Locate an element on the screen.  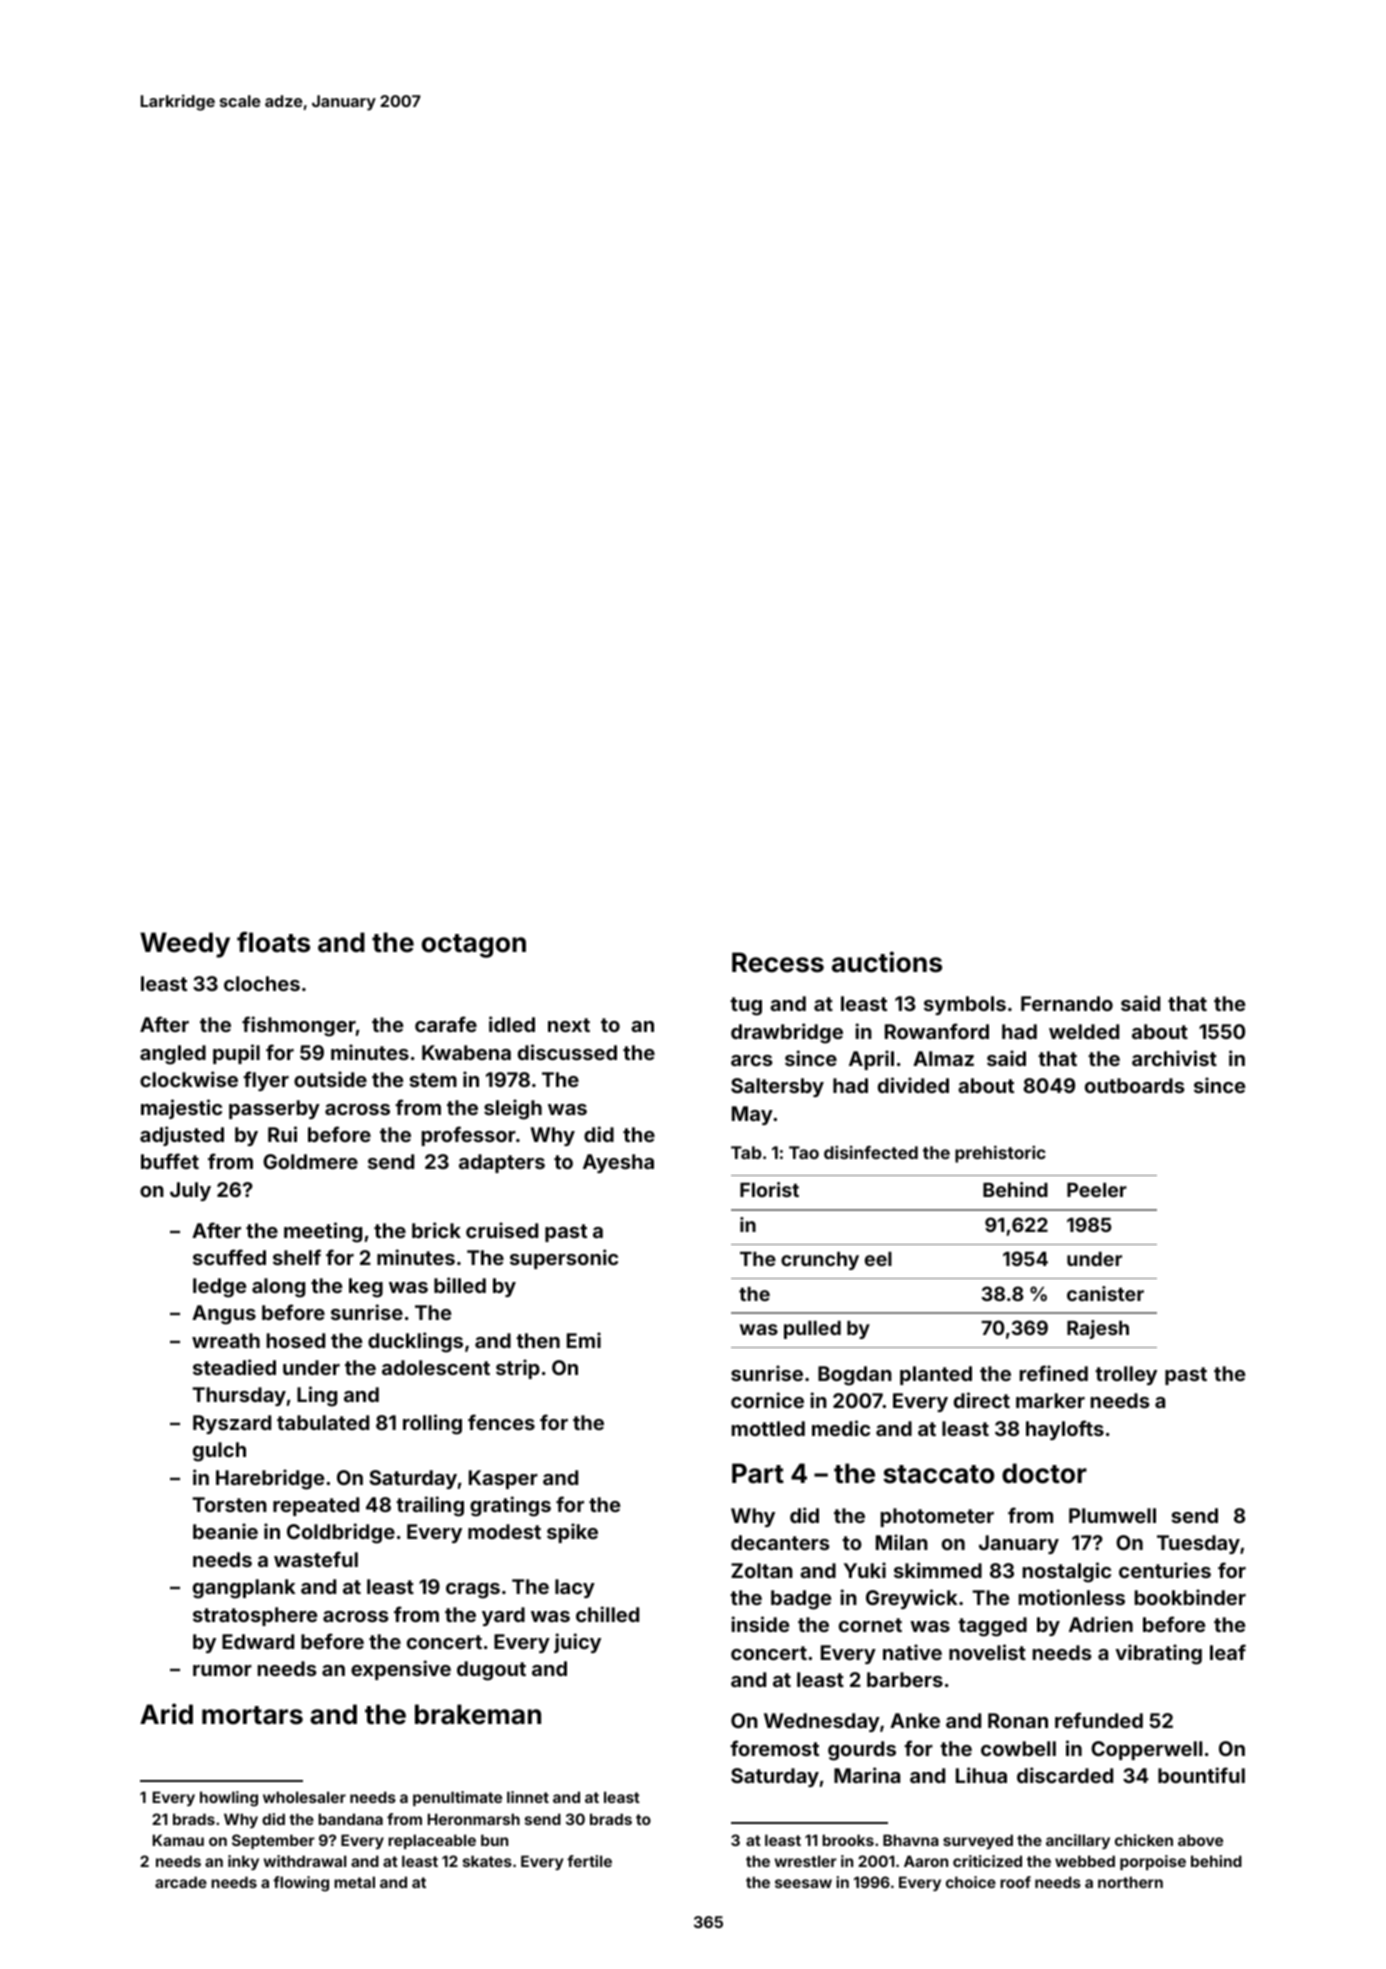
Angus is located at coordinates (224, 1315).
